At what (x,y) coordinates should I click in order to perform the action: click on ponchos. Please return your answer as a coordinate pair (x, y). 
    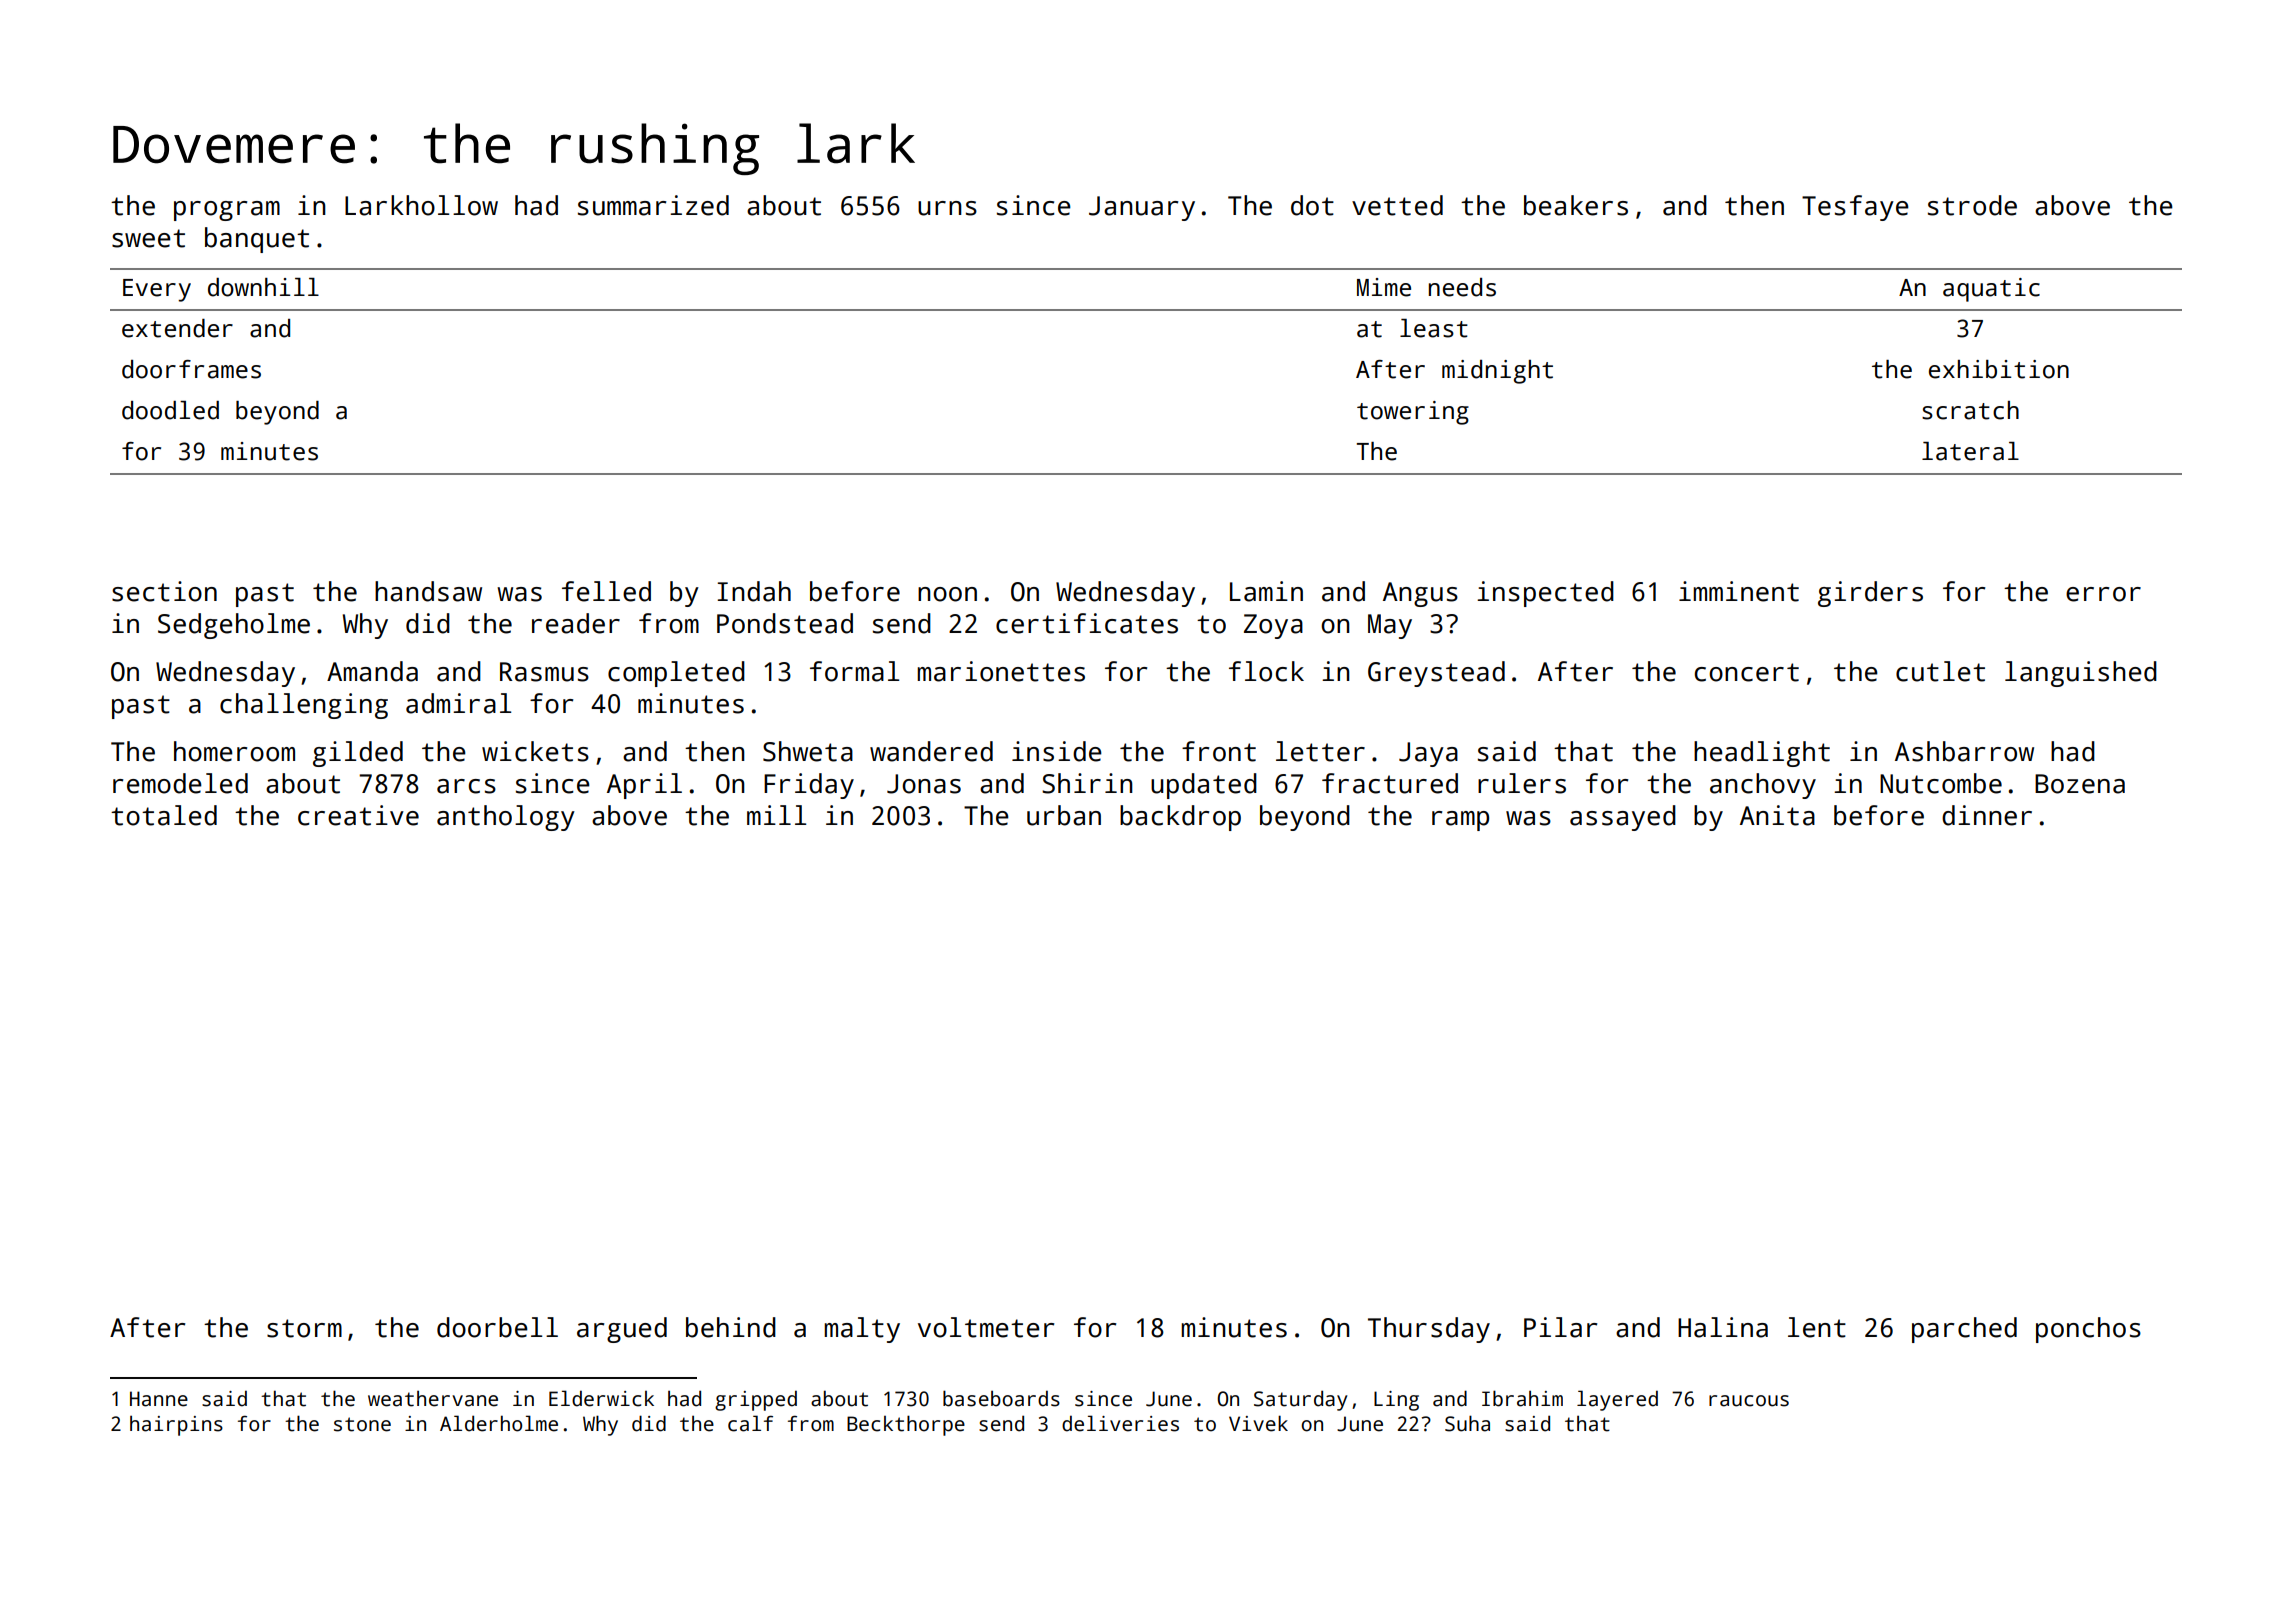
    Looking at the image, I should click on (2088, 1330).
